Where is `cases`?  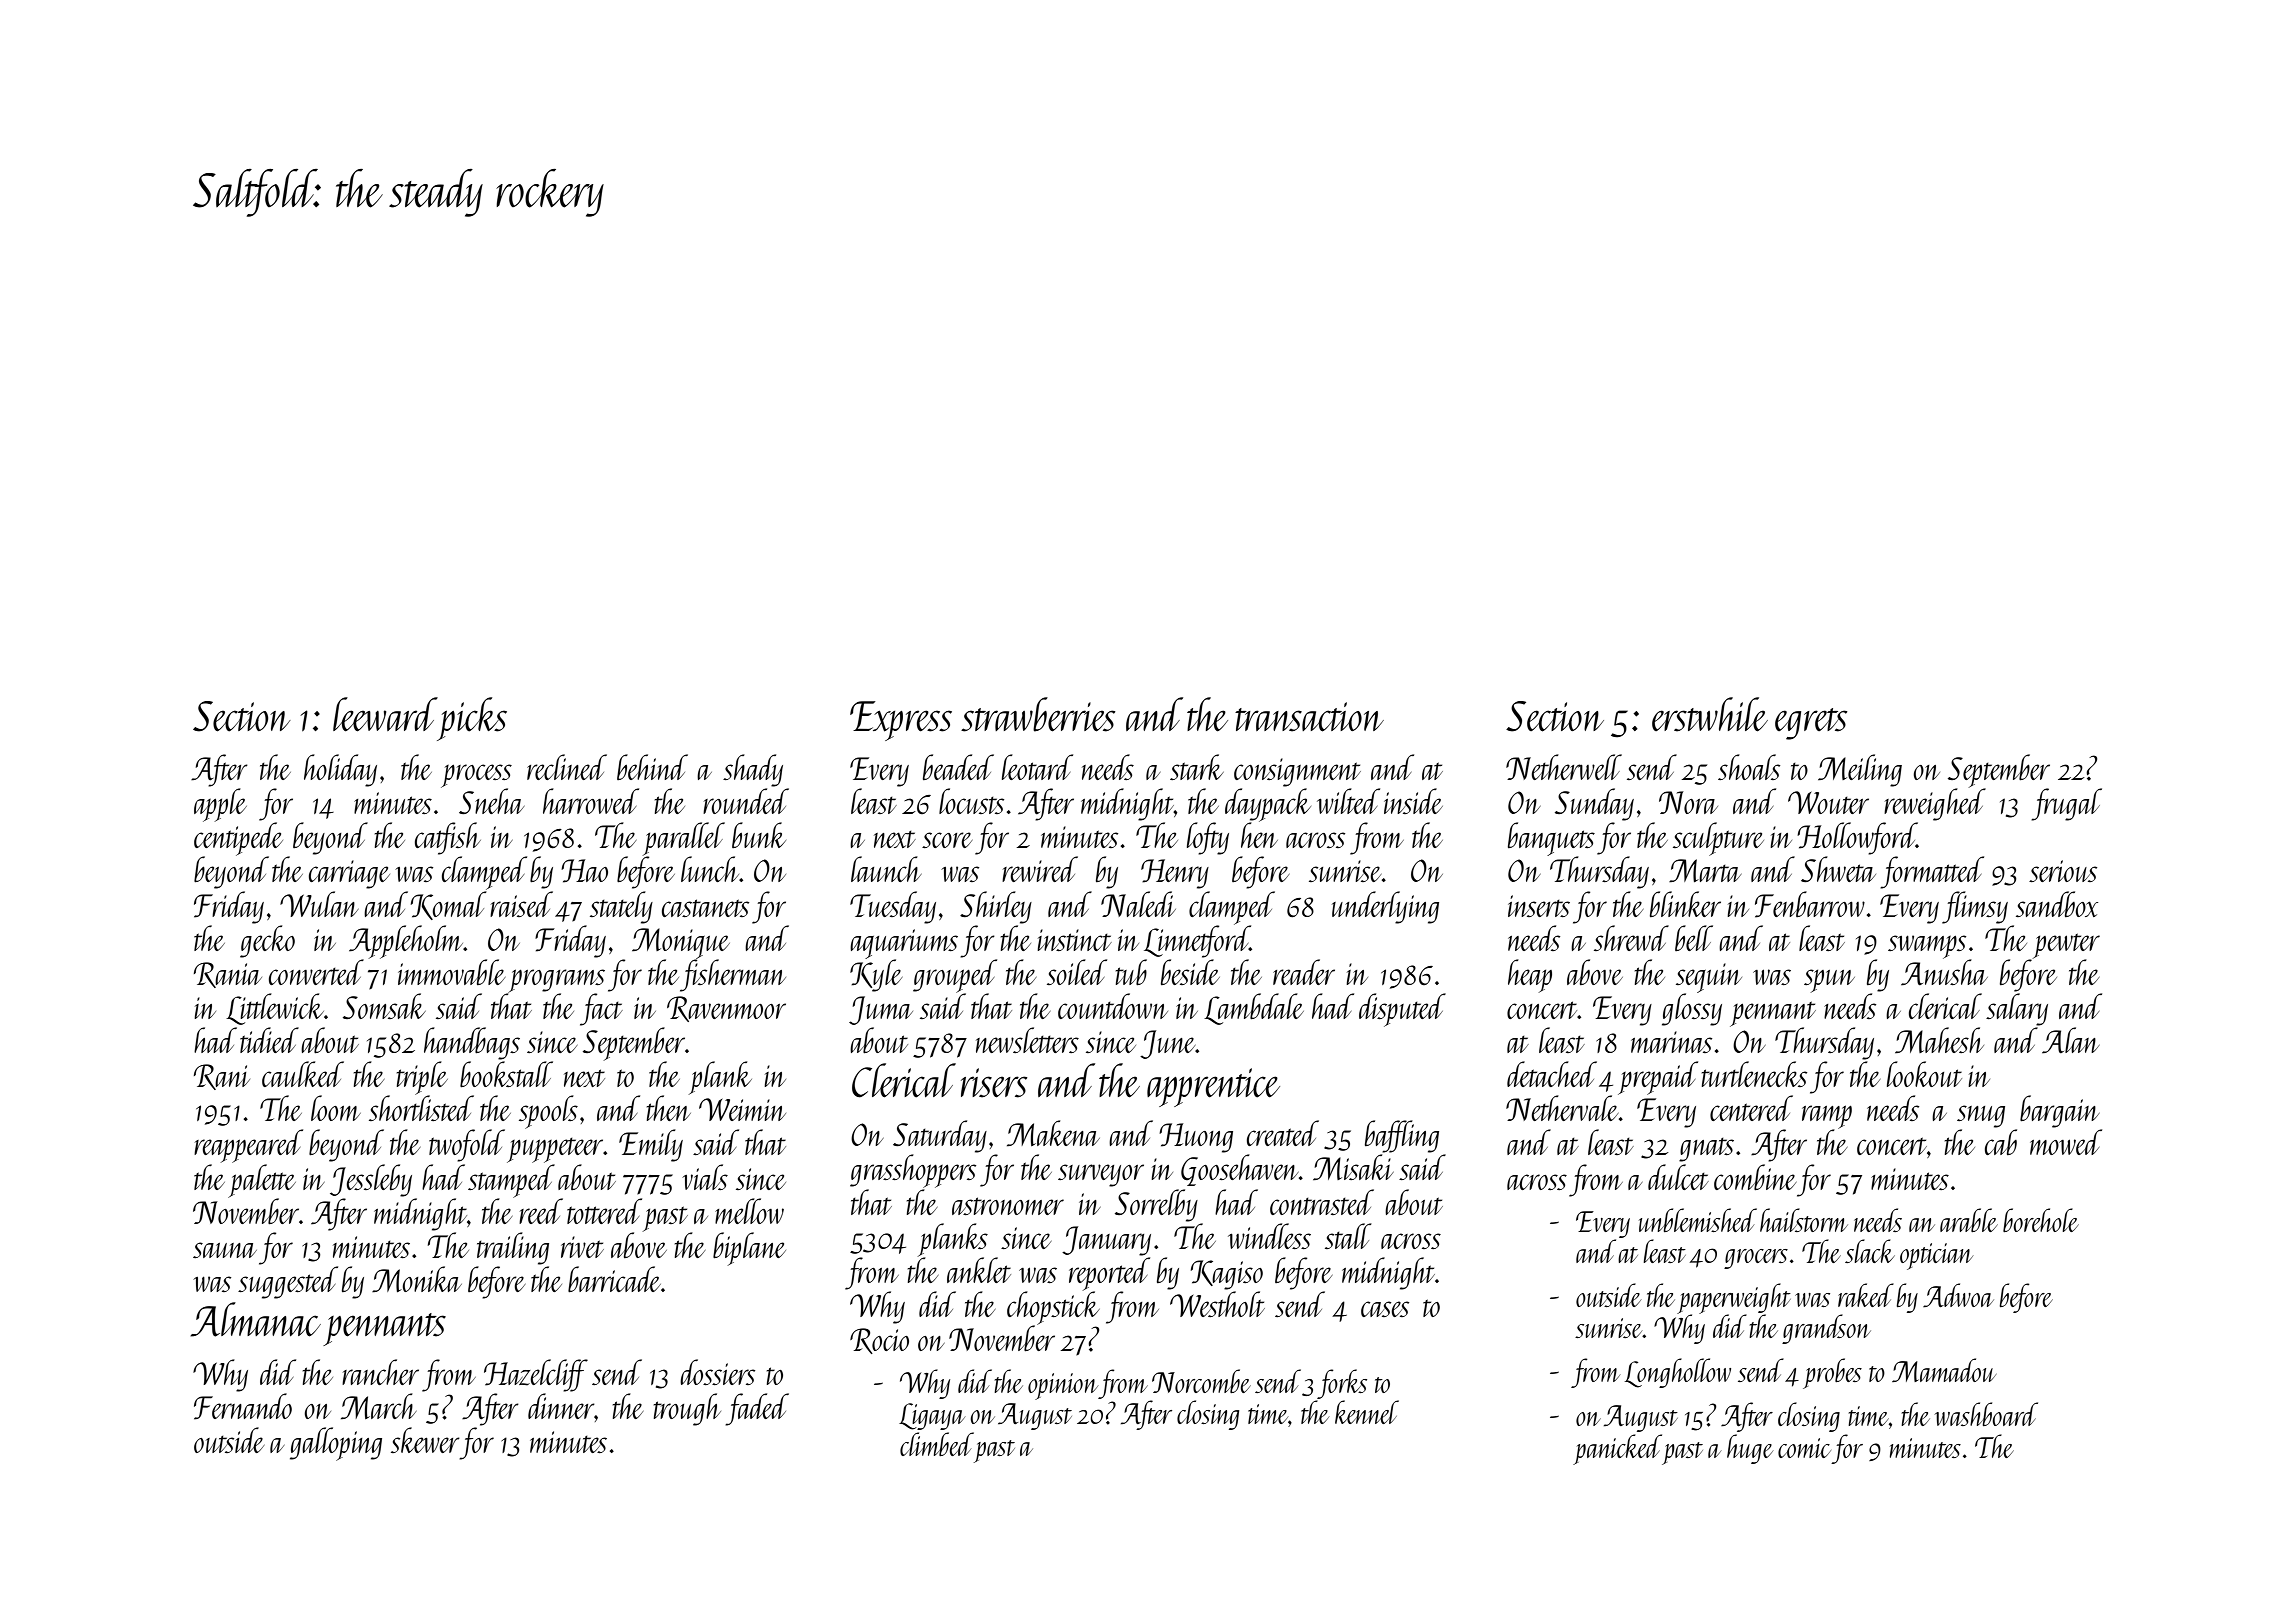
cases is located at coordinates (1385, 1309).
